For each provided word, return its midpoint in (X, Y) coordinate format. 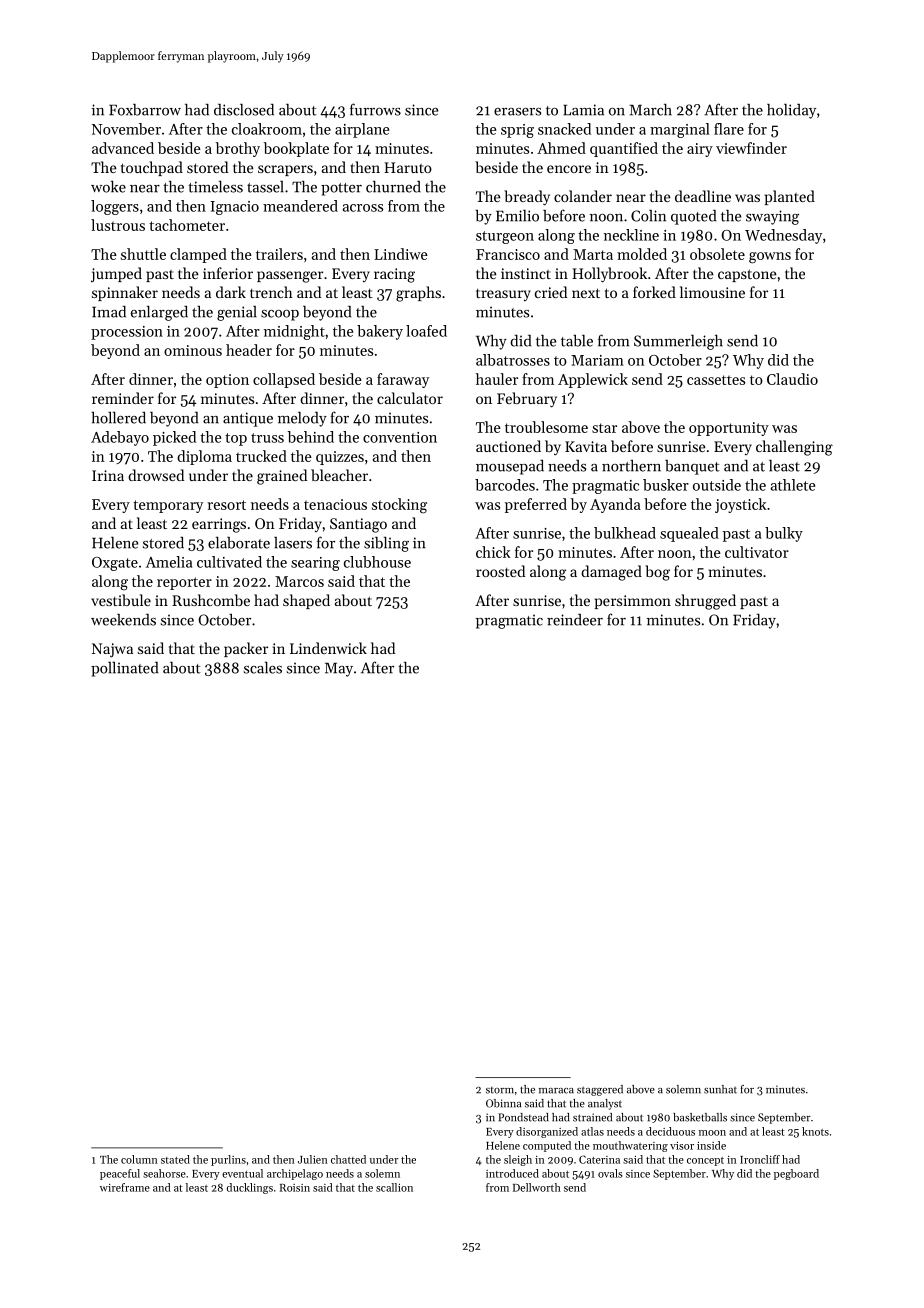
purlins (228, 1160)
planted (790, 197)
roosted (500, 571)
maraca (556, 1091)
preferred (536, 505)
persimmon (633, 602)
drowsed (156, 475)
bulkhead (625, 533)
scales (263, 667)
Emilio (517, 215)
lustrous (118, 225)
